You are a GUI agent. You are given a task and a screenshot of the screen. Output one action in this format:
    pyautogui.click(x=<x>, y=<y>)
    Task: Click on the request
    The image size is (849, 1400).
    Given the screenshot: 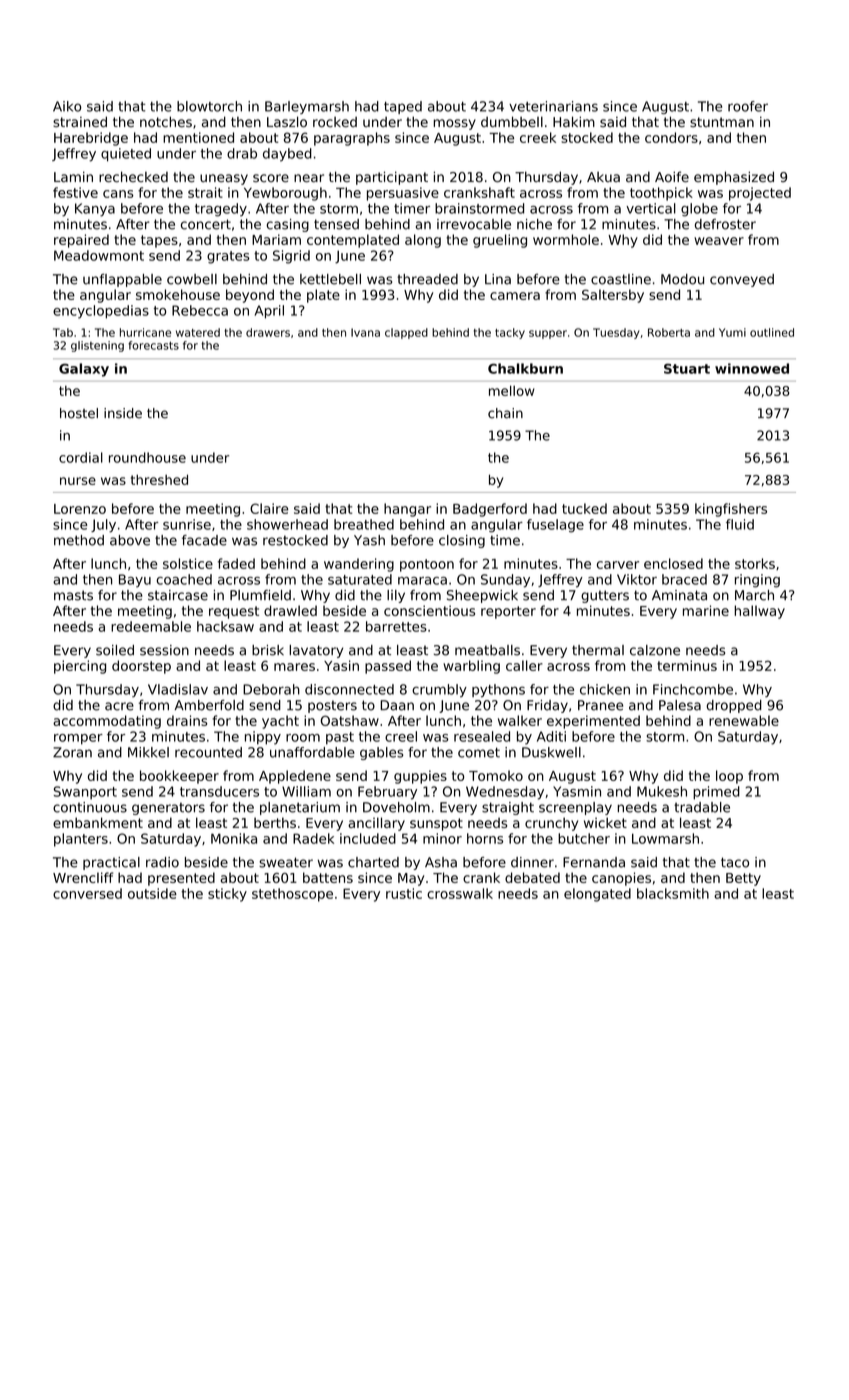 What is the action you would take?
    pyautogui.click(x=234, y=612)
